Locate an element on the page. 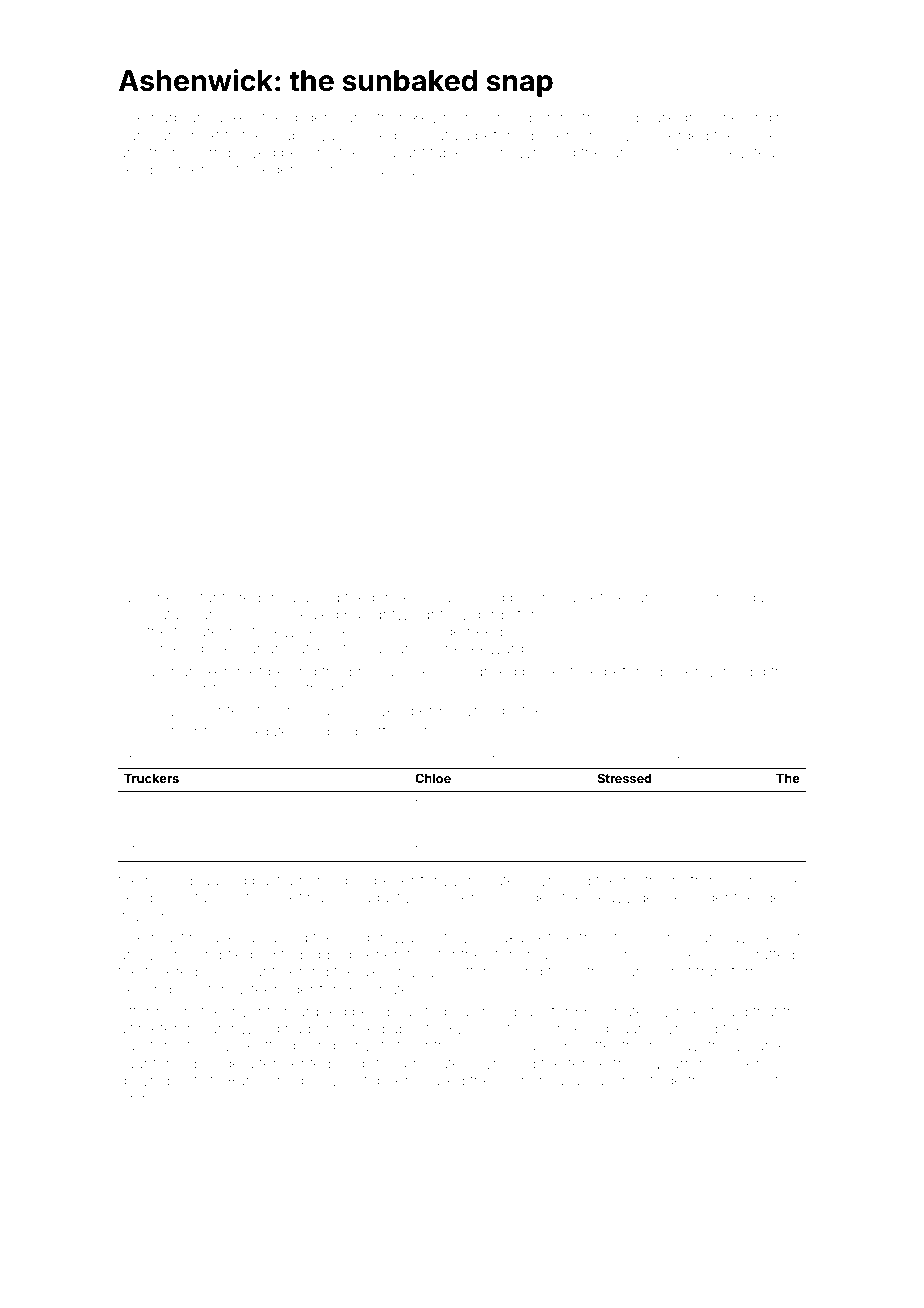 The width and height of the image is (924, 1308). stonemason is located at coordinates (531, 955).
